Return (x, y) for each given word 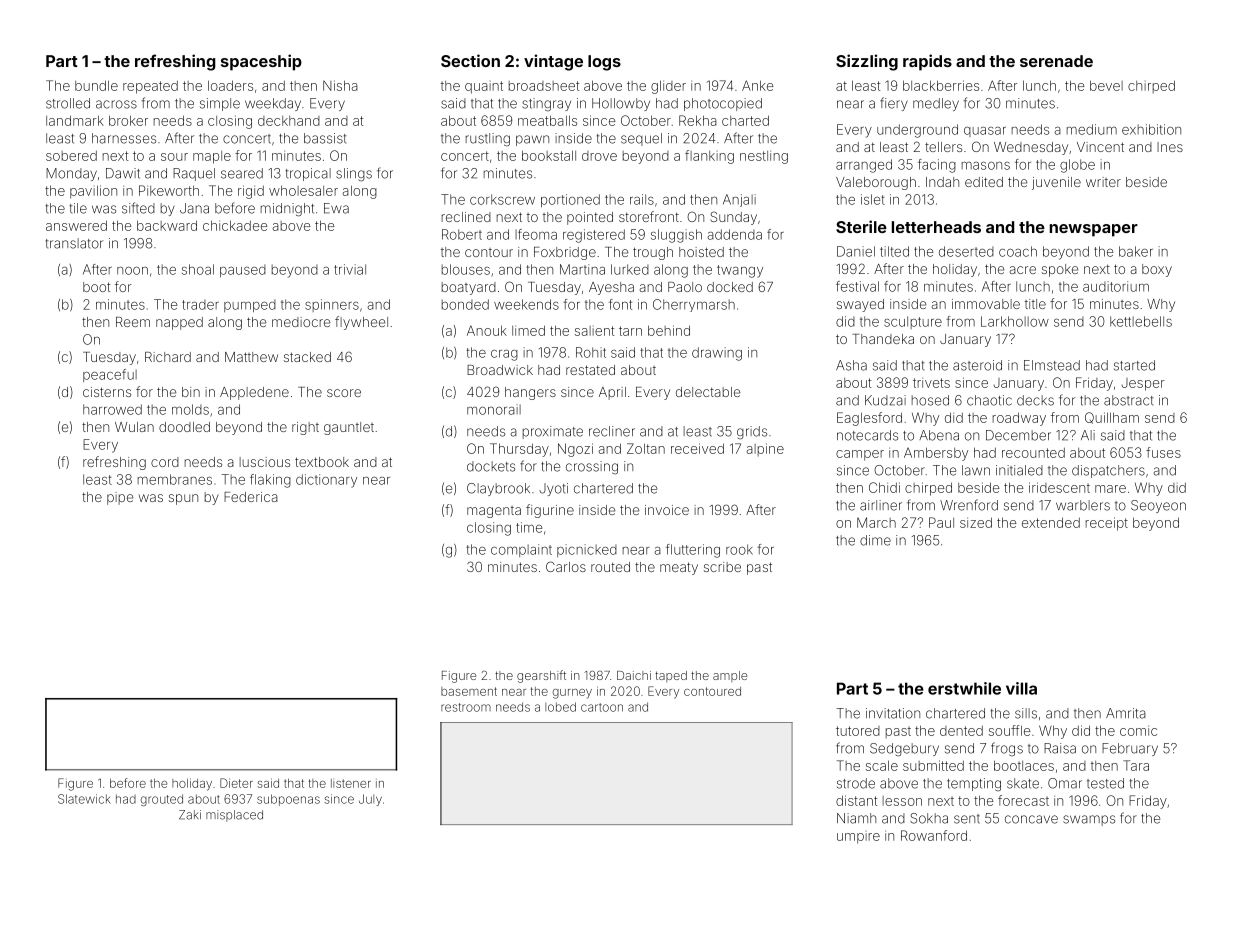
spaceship (261, 62)
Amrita (1126, 713)
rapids (927, 62)
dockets (491, 466)
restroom (466, 707)
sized (976, 522)
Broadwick (500, 370)
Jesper (1143, 384)
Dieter (236, 783)
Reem (133, 322)
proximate (553, 432)
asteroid (977, 365)
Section (470, 60)
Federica (251, 497)
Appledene (254, 393)
